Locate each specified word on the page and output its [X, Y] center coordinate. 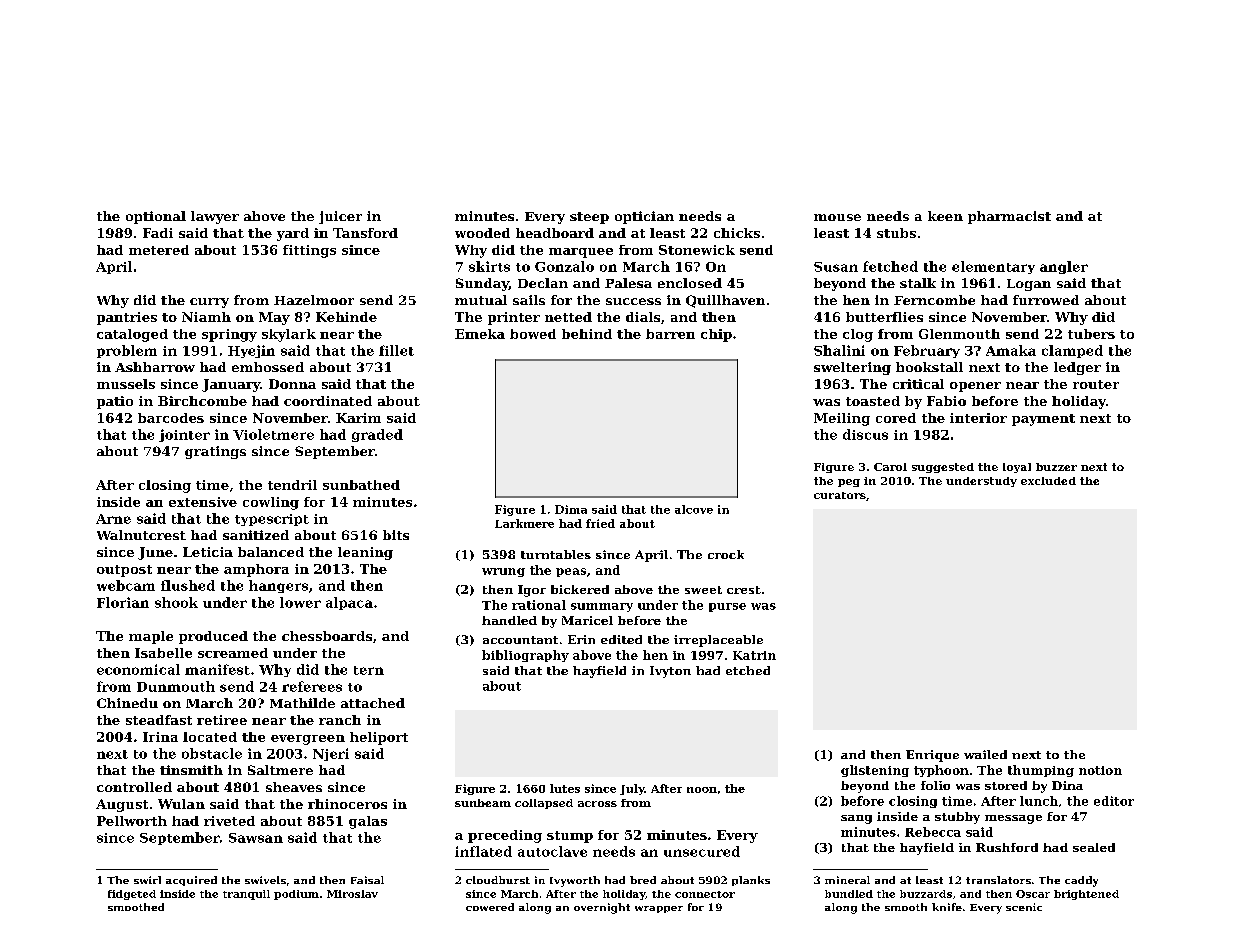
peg [849, 483]
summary [602, 607]
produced [213, 637]
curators [840, 495]
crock [726, 554]
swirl [147, 880]
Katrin [754, 655]
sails [529, 300]
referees [312, 686]
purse [727, 607]
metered [159, 250]
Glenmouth [959, 334]
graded [377, 435]
